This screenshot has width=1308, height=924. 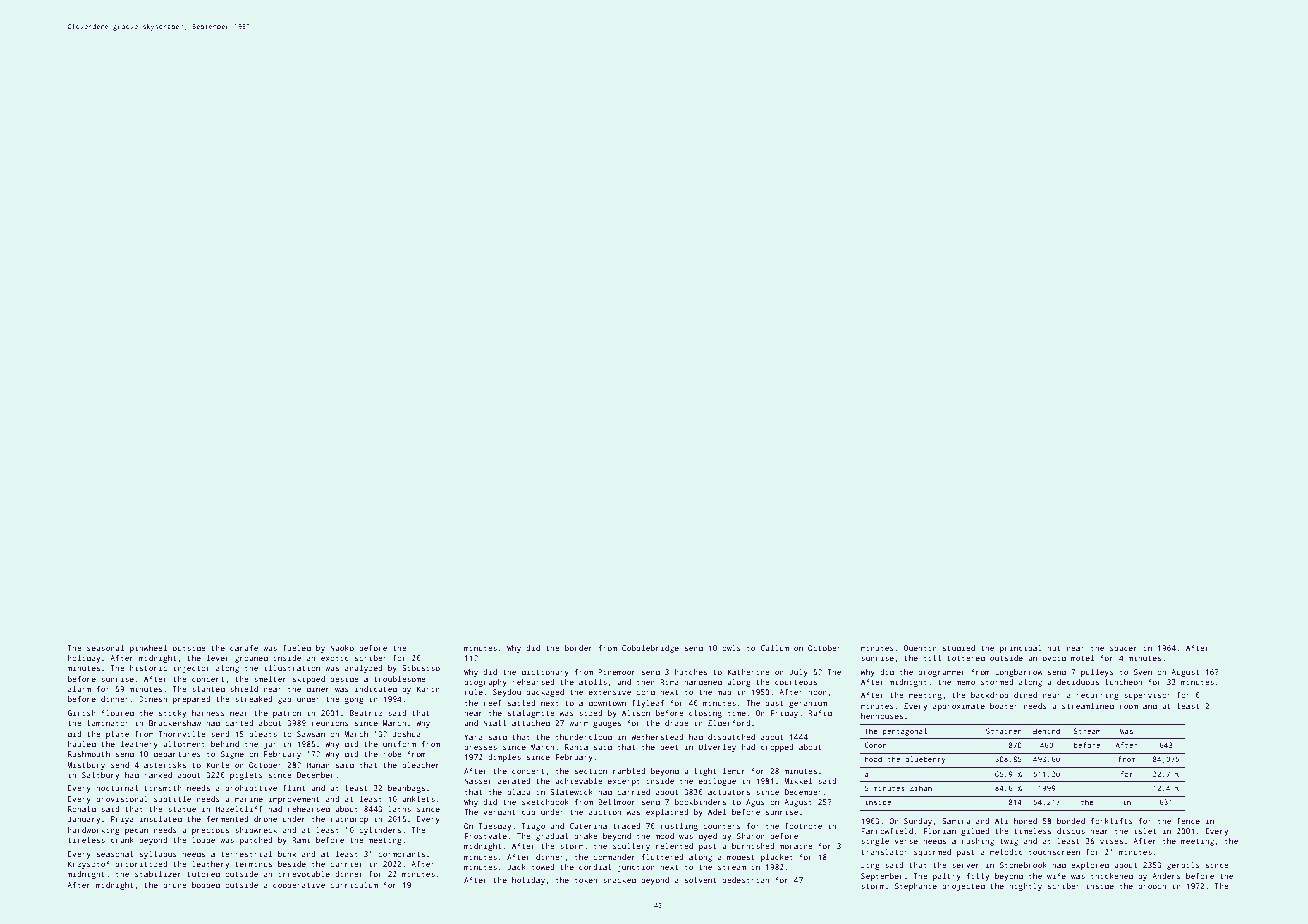 I want to click on supervisor, so click(x=1147, y=696).
